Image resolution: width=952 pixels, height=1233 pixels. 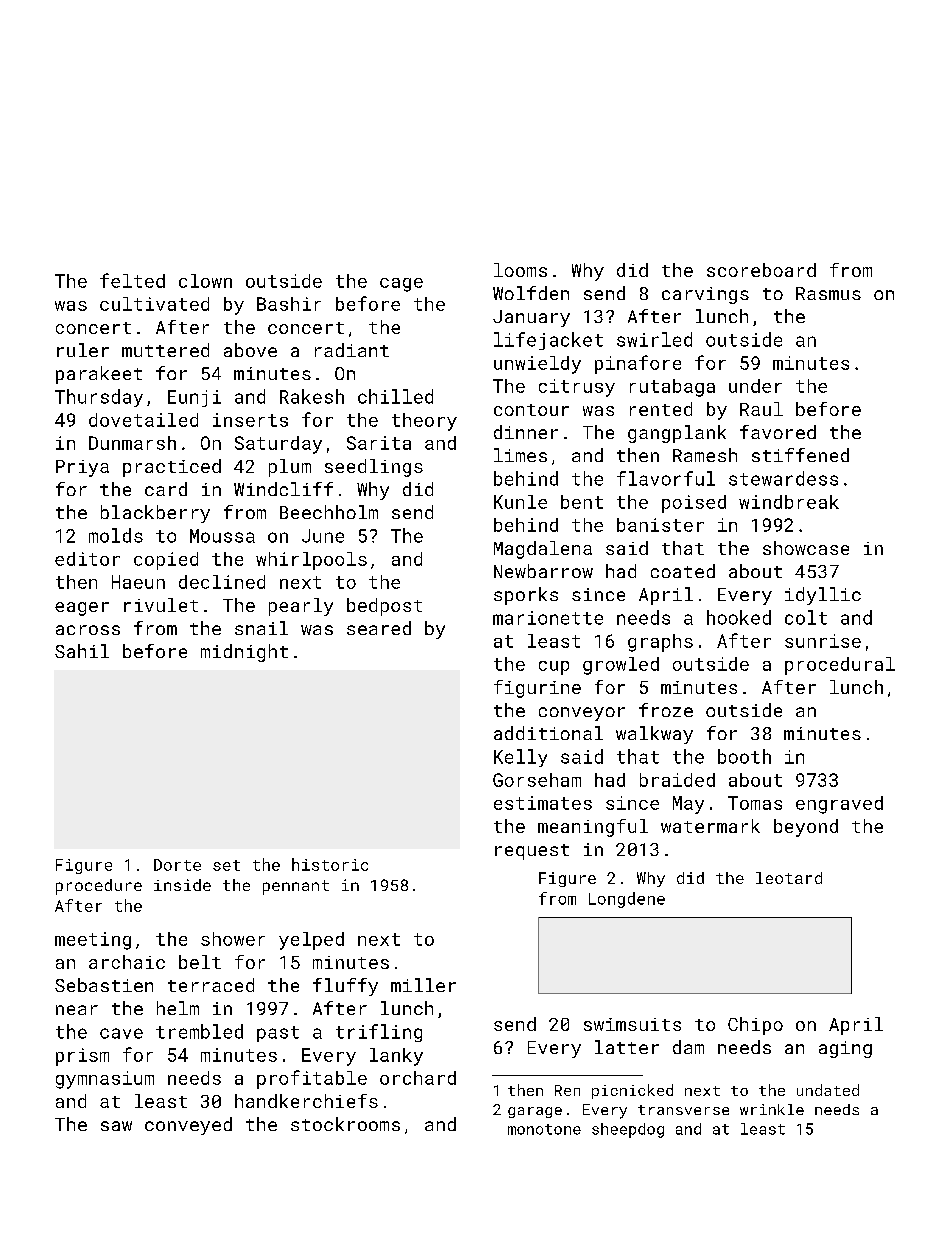 I want to click on Magdalena, so click(x=543, y=550).
